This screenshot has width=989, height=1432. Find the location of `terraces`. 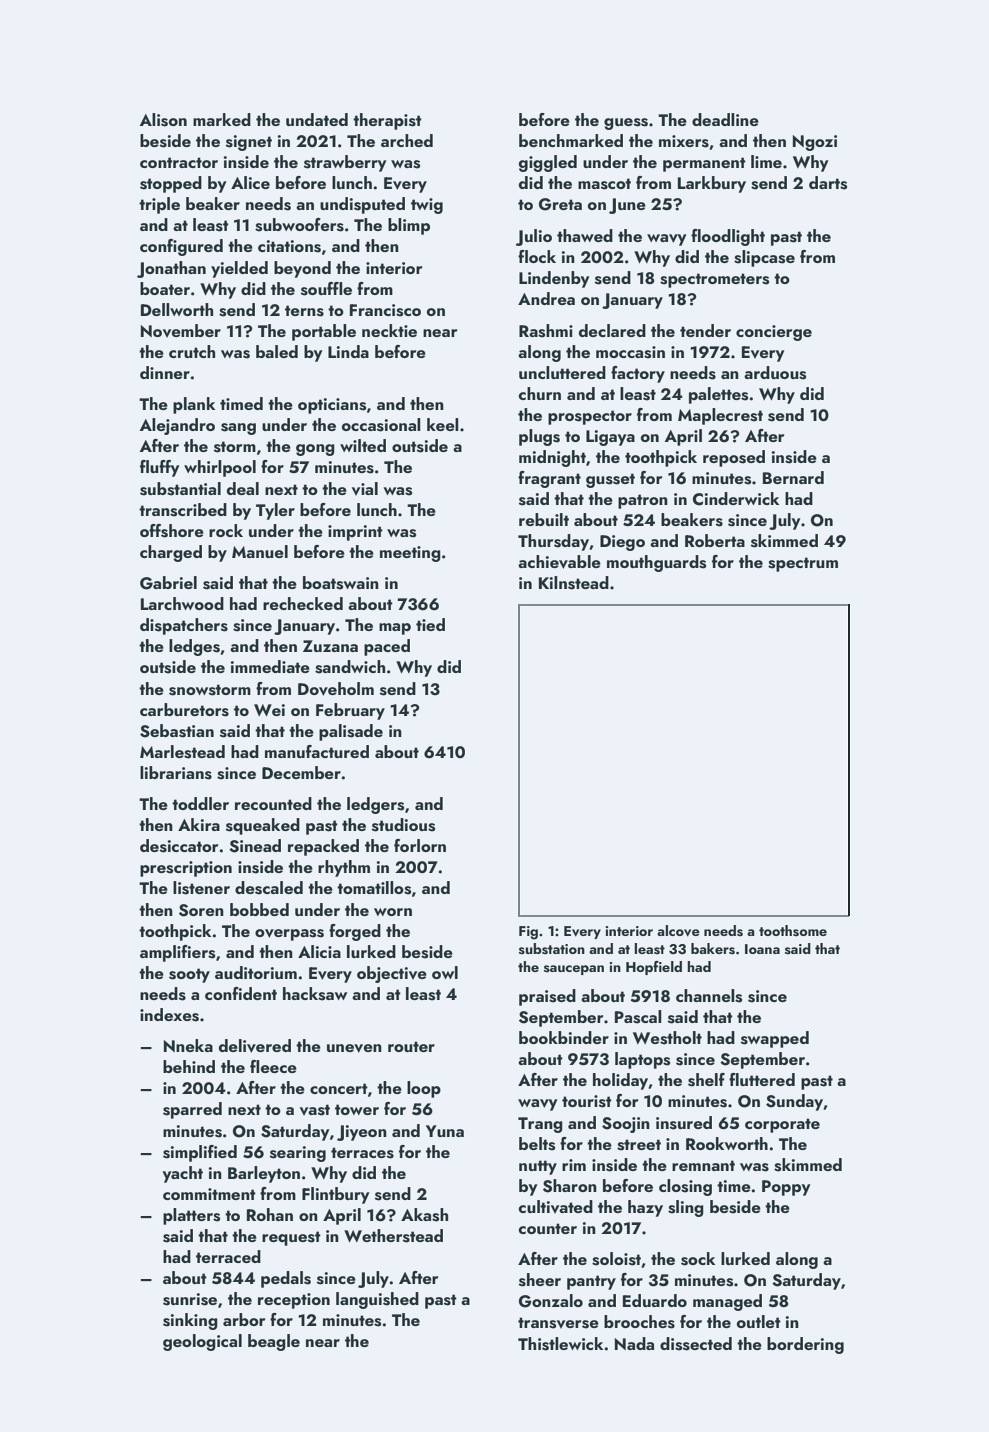

terraces is located at coordinates (362, 1153).
